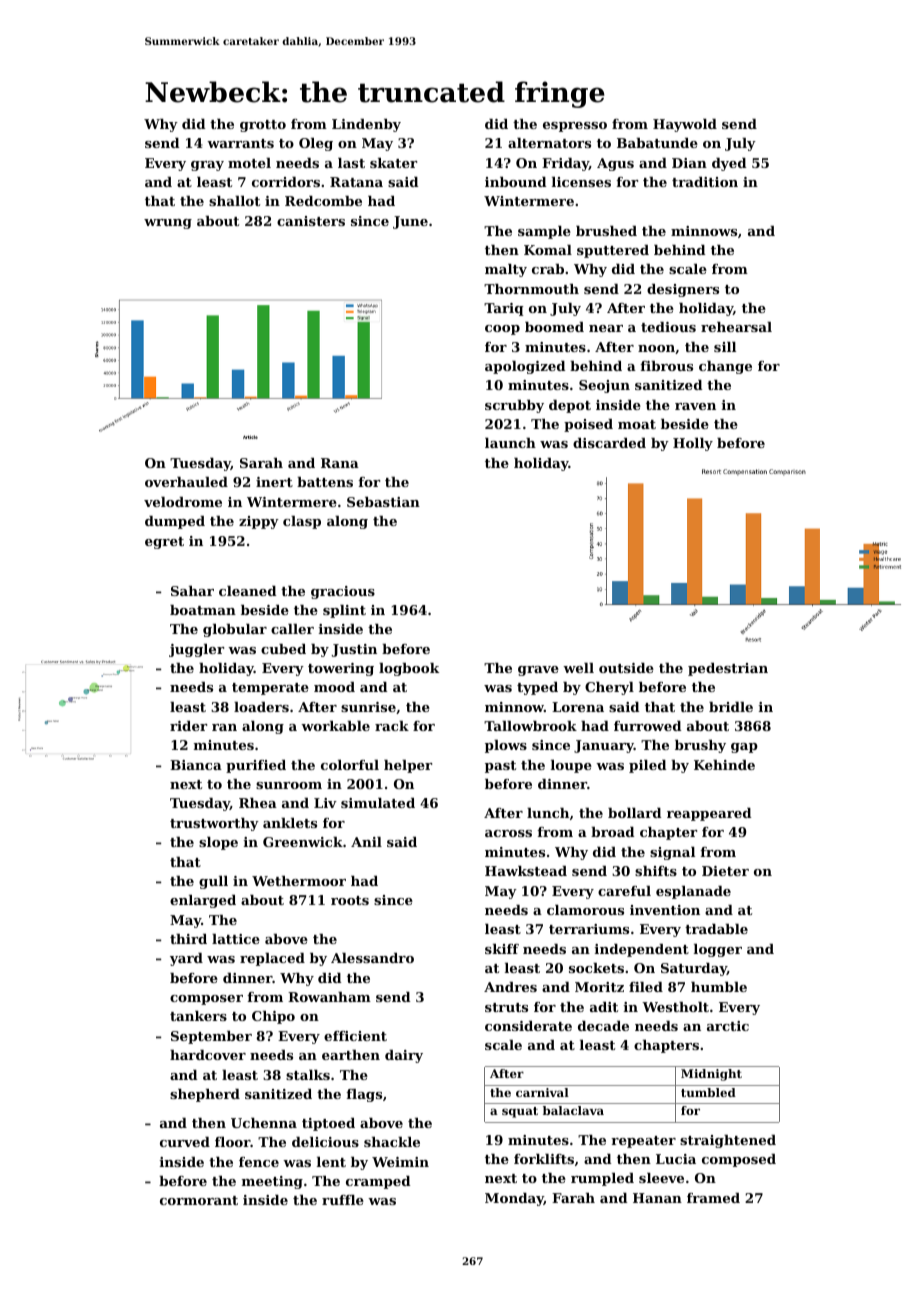  Describe the element at coordinates (736, 327) in the screenshot. I see `rehearsal` at that location.
